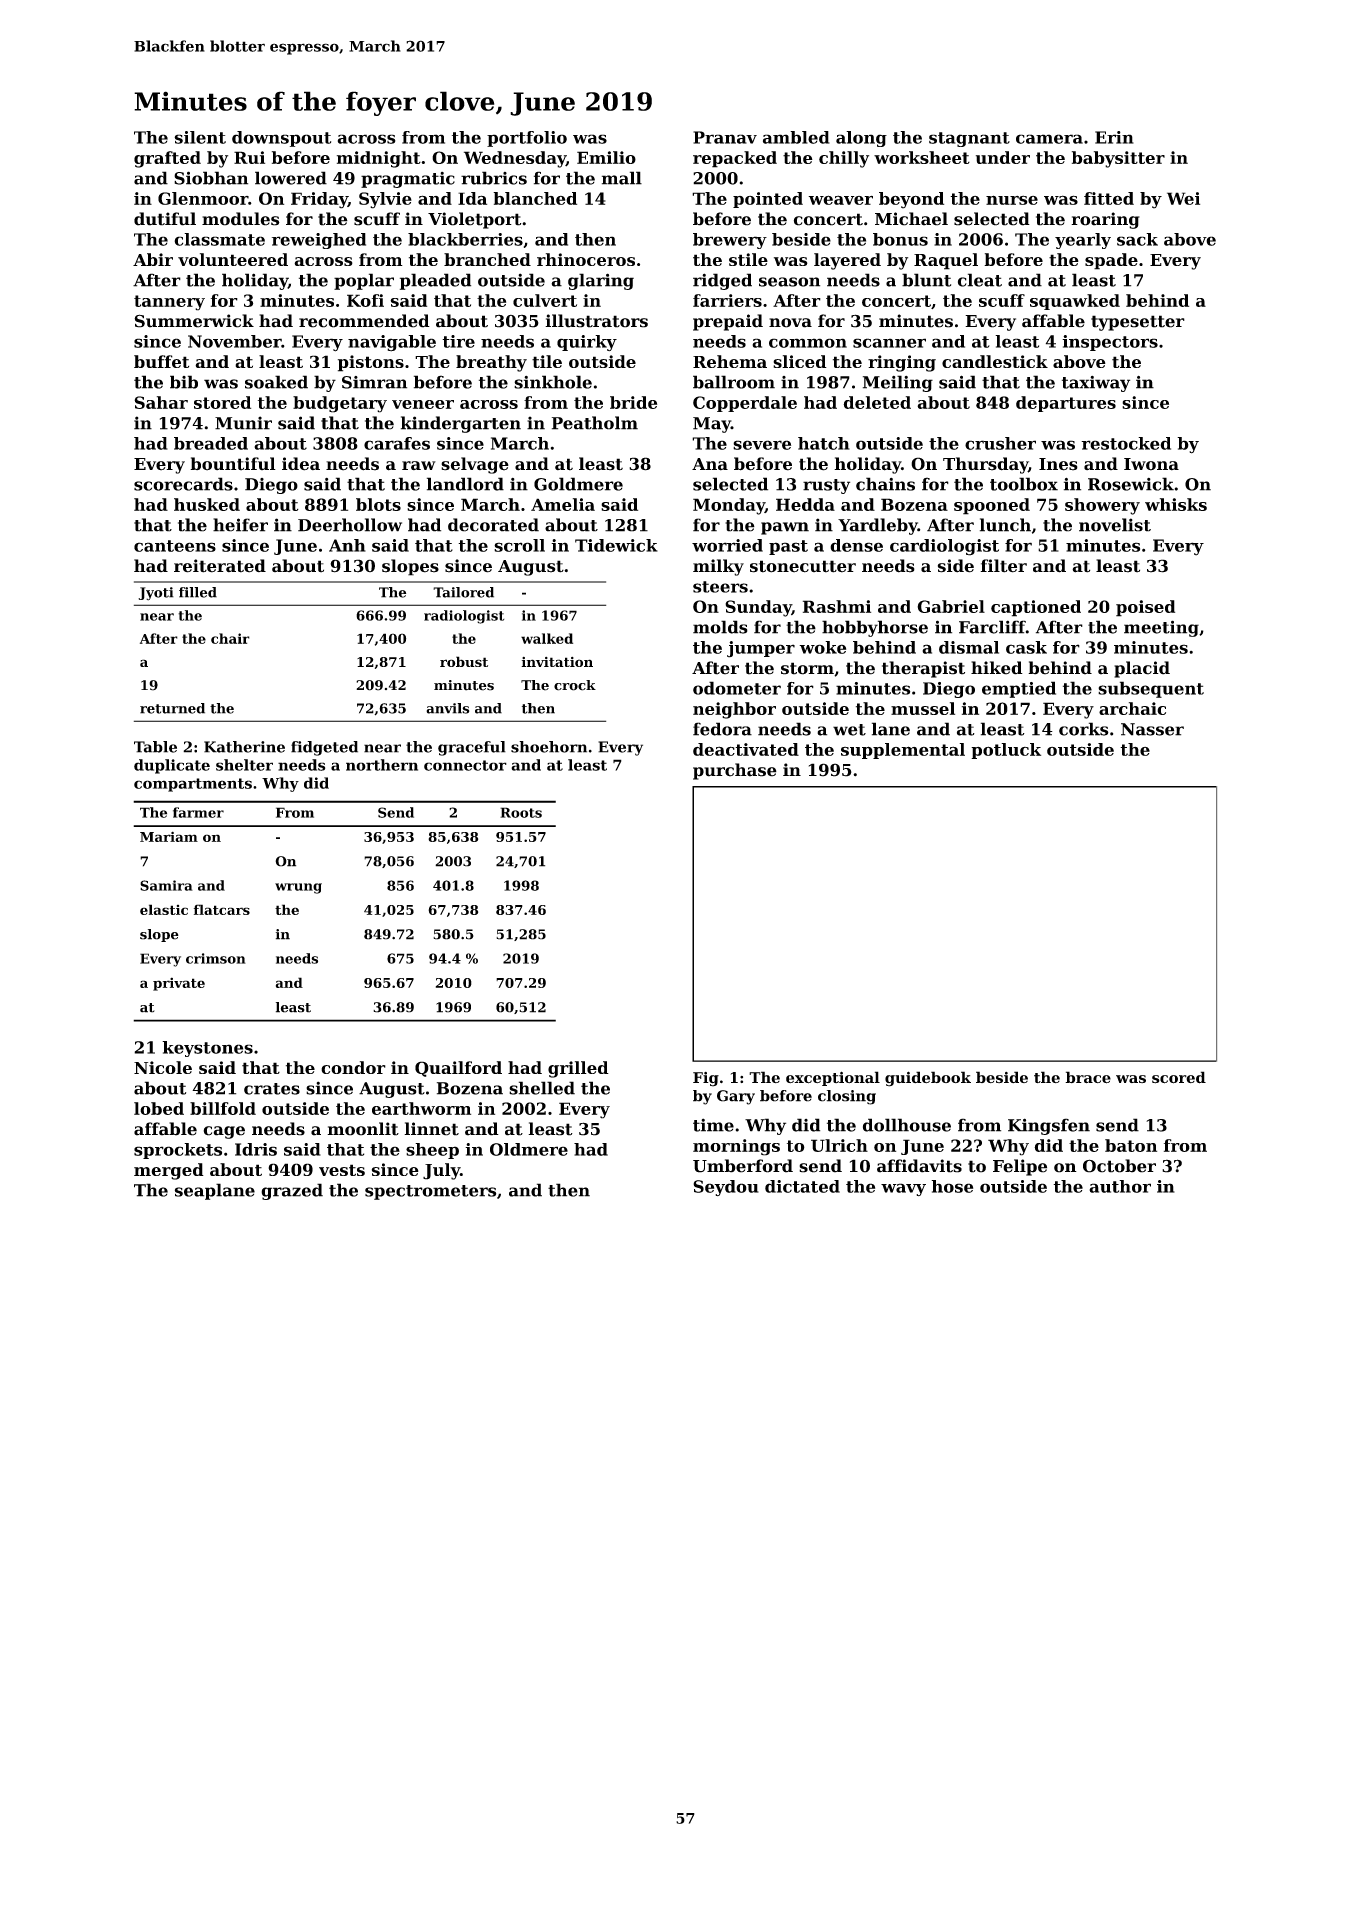 The height and width of the screenshot is (1911, 1351). I want to click on grafted, so click(167, 159).
